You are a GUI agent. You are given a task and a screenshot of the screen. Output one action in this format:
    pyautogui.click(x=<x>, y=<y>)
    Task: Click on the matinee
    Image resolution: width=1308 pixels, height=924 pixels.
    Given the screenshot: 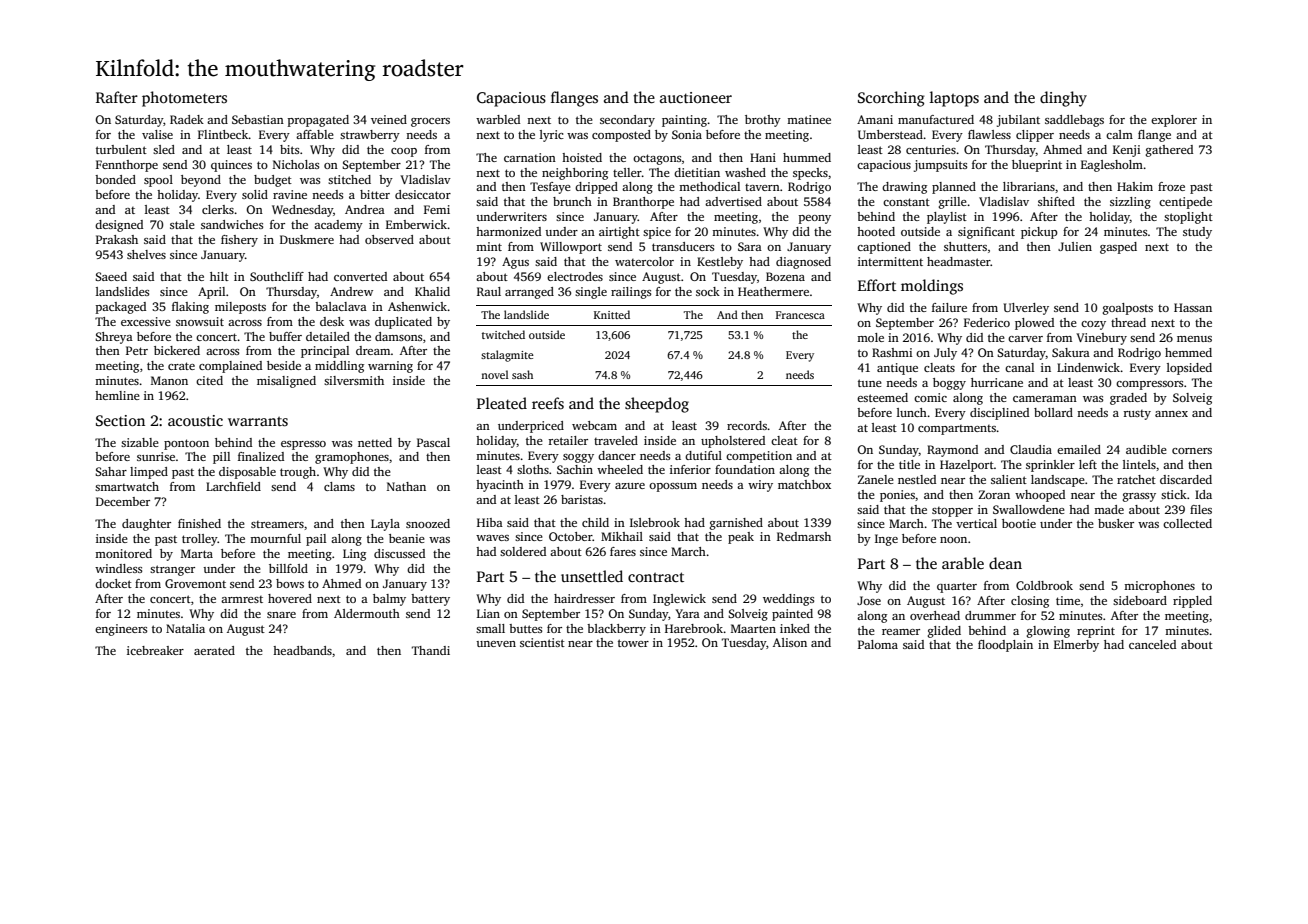 What is the action you would take?
    pyautogui.click(x=809, y=119)
